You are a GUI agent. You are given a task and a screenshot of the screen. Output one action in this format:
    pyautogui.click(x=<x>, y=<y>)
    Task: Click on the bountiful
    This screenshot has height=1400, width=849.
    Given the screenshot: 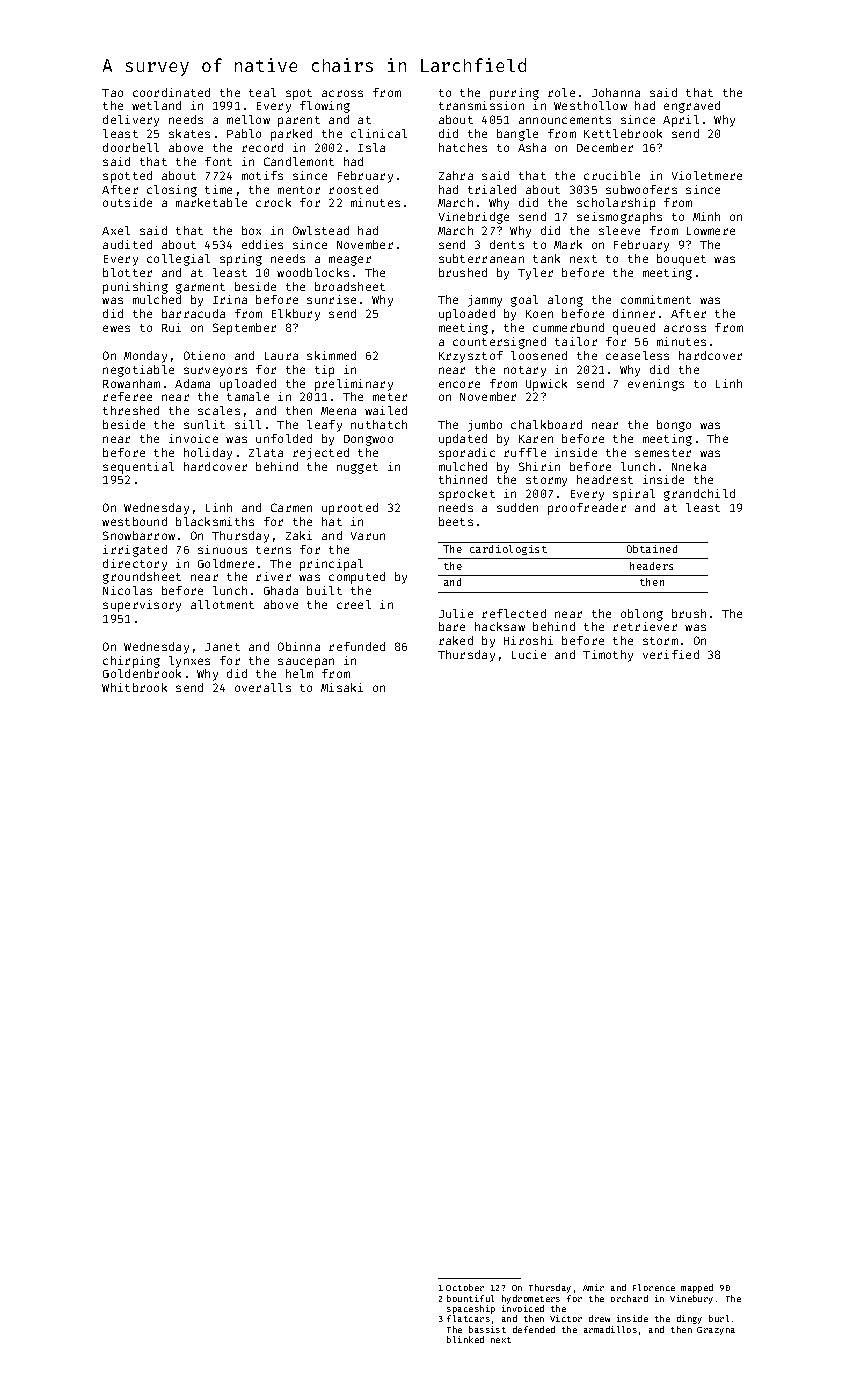 What is the action you would take?
    pyautogui.click(x=470, y=1298)
